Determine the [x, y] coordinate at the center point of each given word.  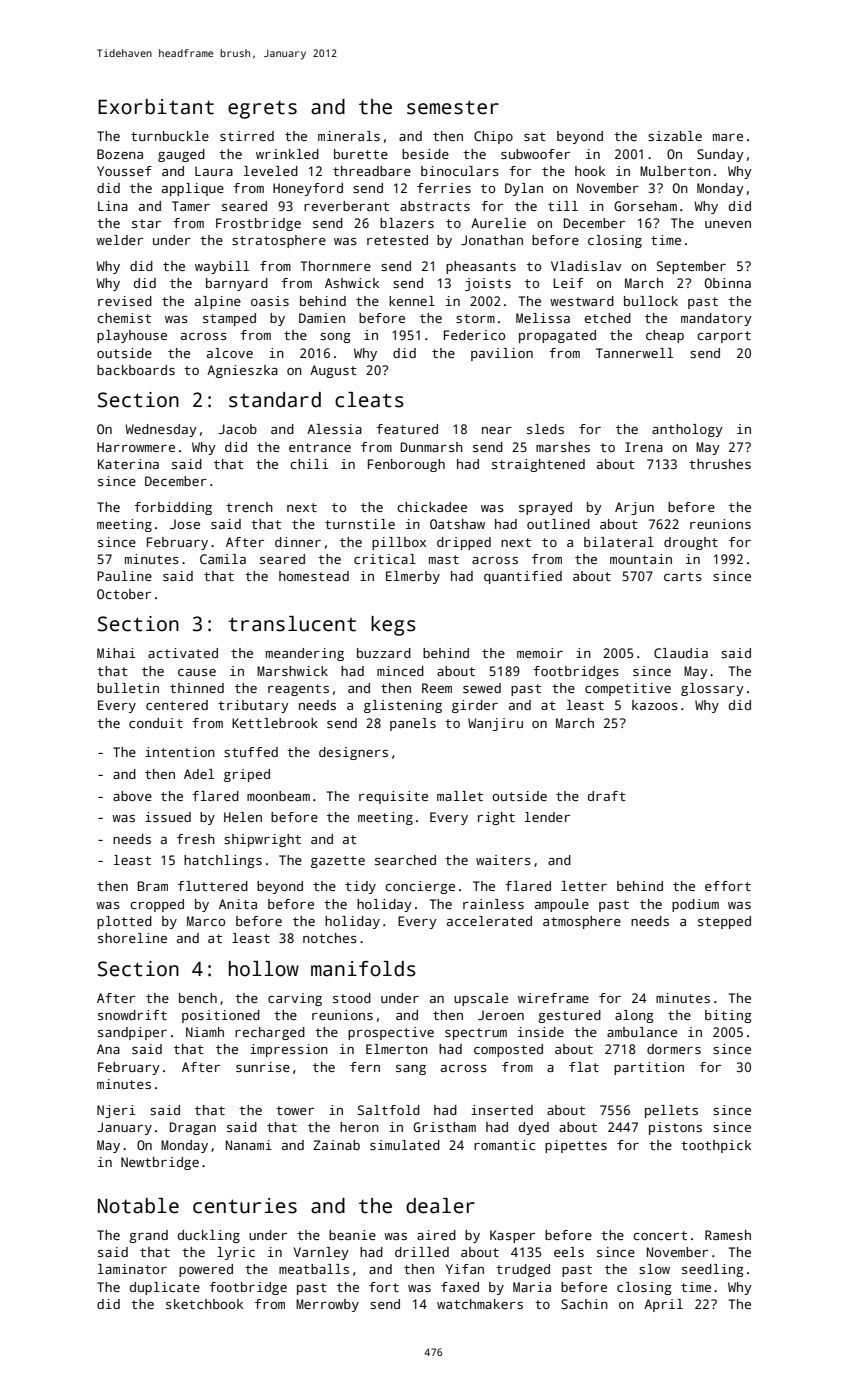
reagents [298, 690]
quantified [523, 577]
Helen [243, 817]
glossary [712, 689]
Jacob [238, 429]
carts [683, 576]
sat [535, 136]
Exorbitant [156, 107]
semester [453, 107]
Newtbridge [160, 1163]
